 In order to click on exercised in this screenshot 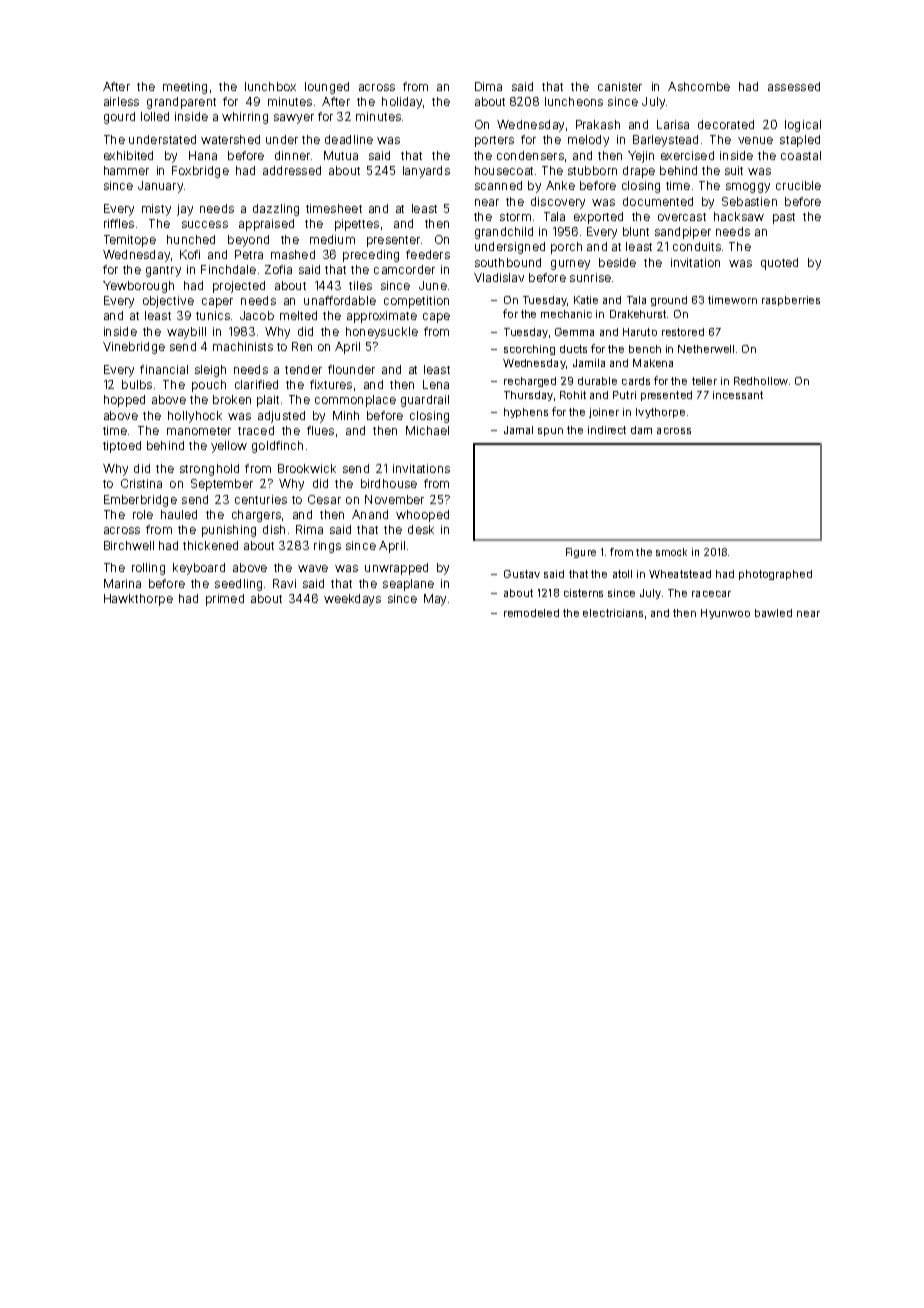, I will do `click(687, 155)`.
